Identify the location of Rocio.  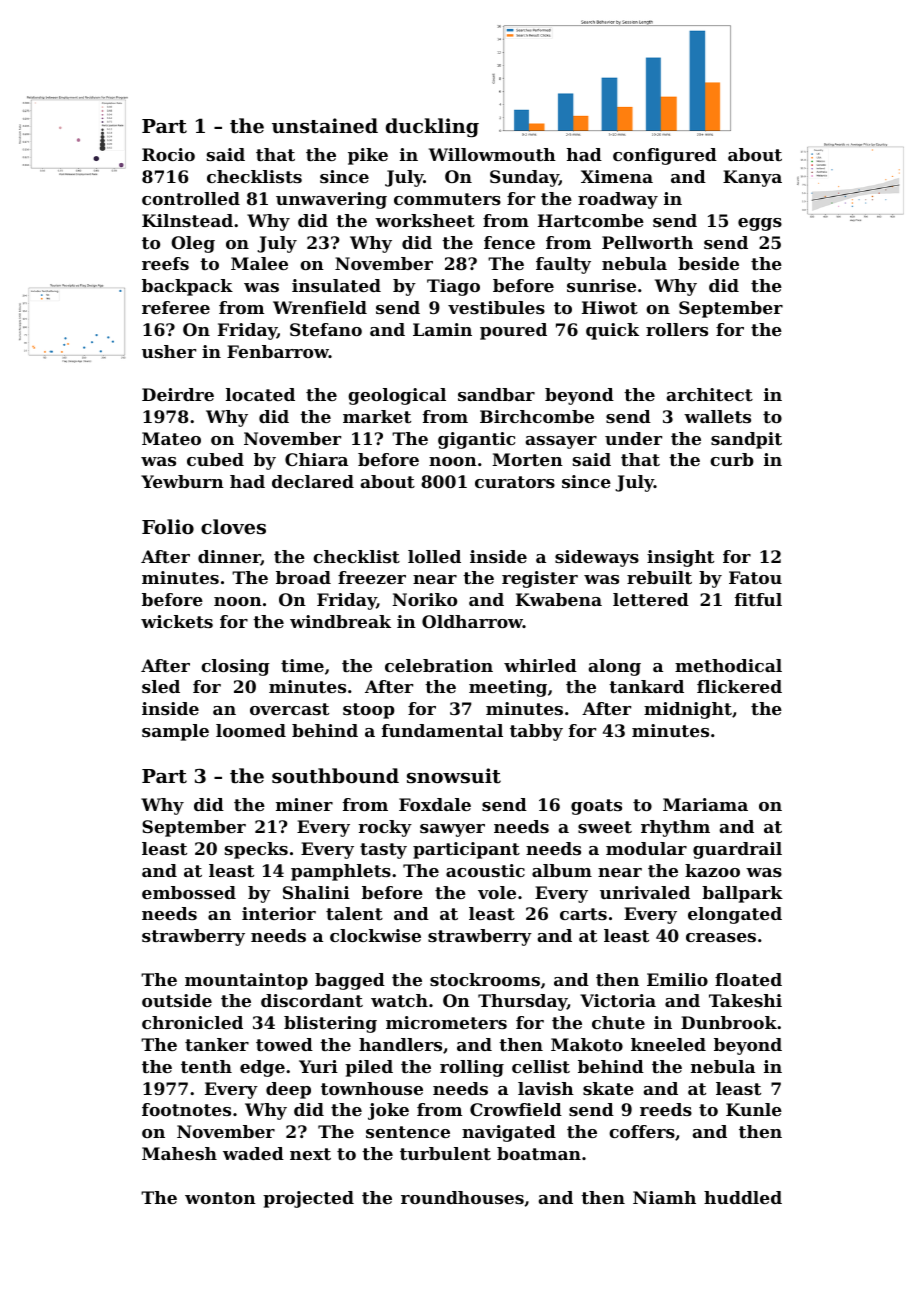
(168, 154).
